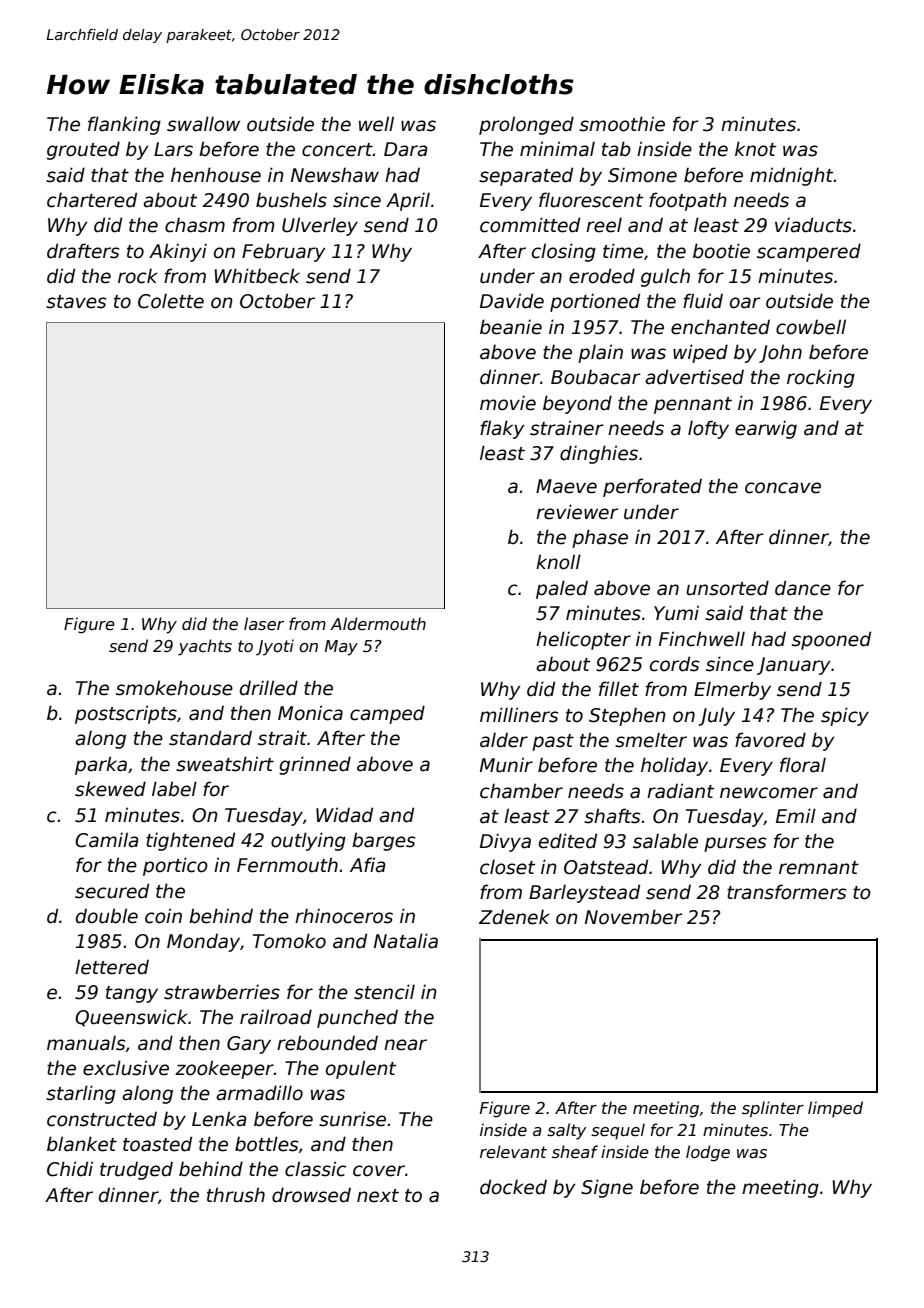 The height and width of the page is (1308, 924). I want to click on Camila, so click(107, 840).
